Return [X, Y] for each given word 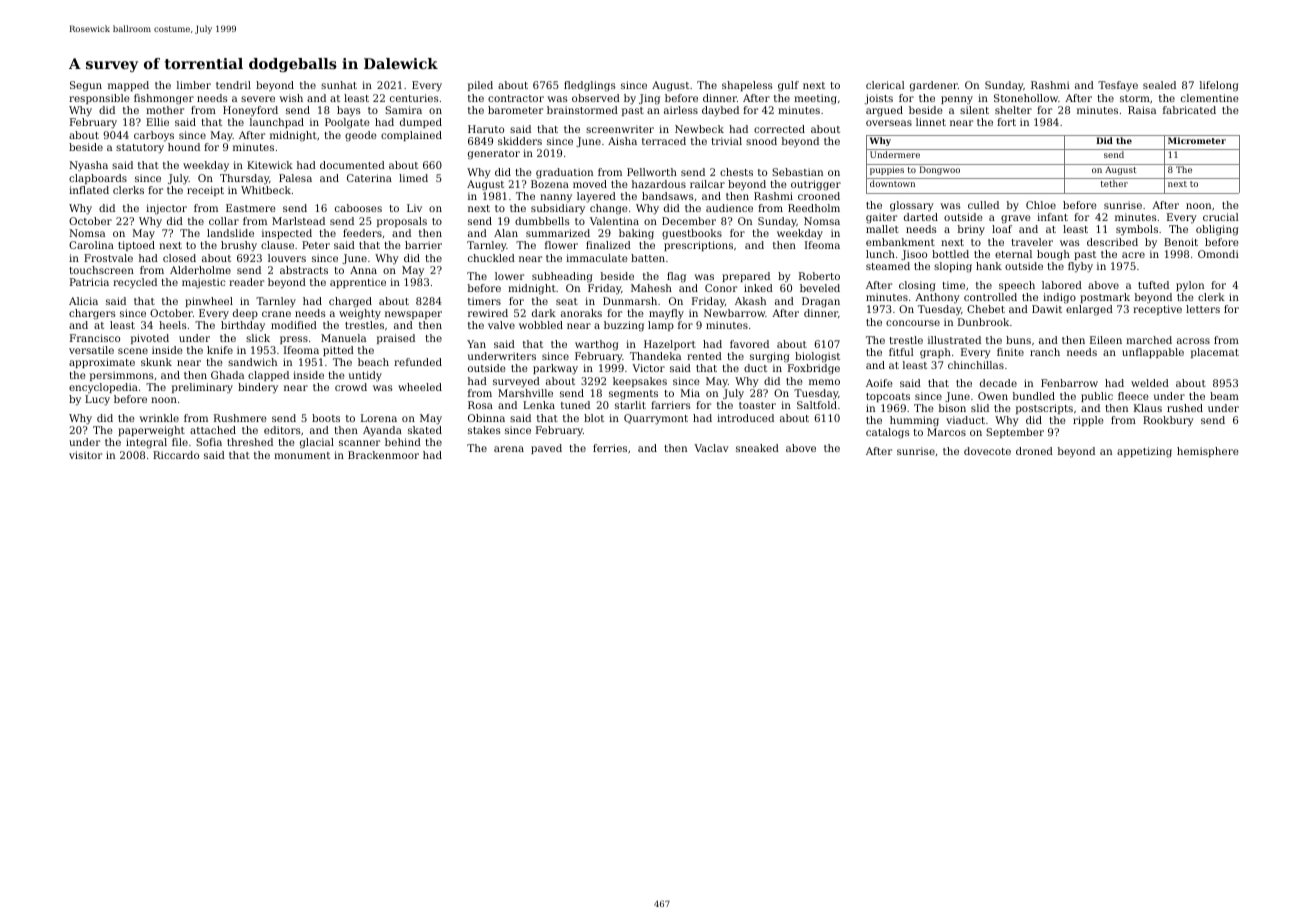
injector [166, 209]
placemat [1215, 353]
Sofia [209, 442]
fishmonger [164, 99]
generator [494, 155]
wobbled [541, 325]
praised [396, 339]
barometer [515, 110]
